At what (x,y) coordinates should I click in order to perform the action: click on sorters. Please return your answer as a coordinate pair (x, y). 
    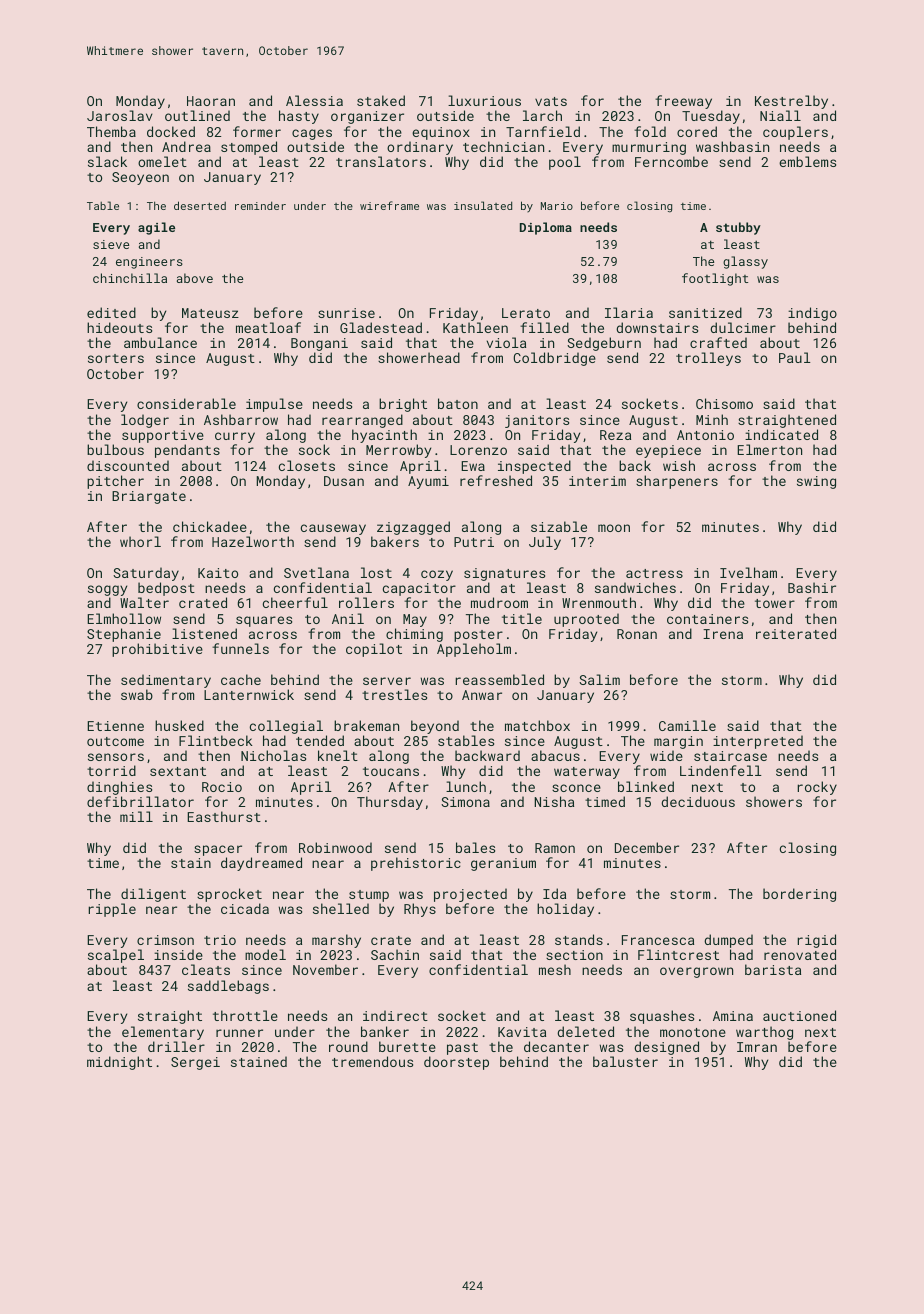
    Looking at the image, I should click on (116, 358).
